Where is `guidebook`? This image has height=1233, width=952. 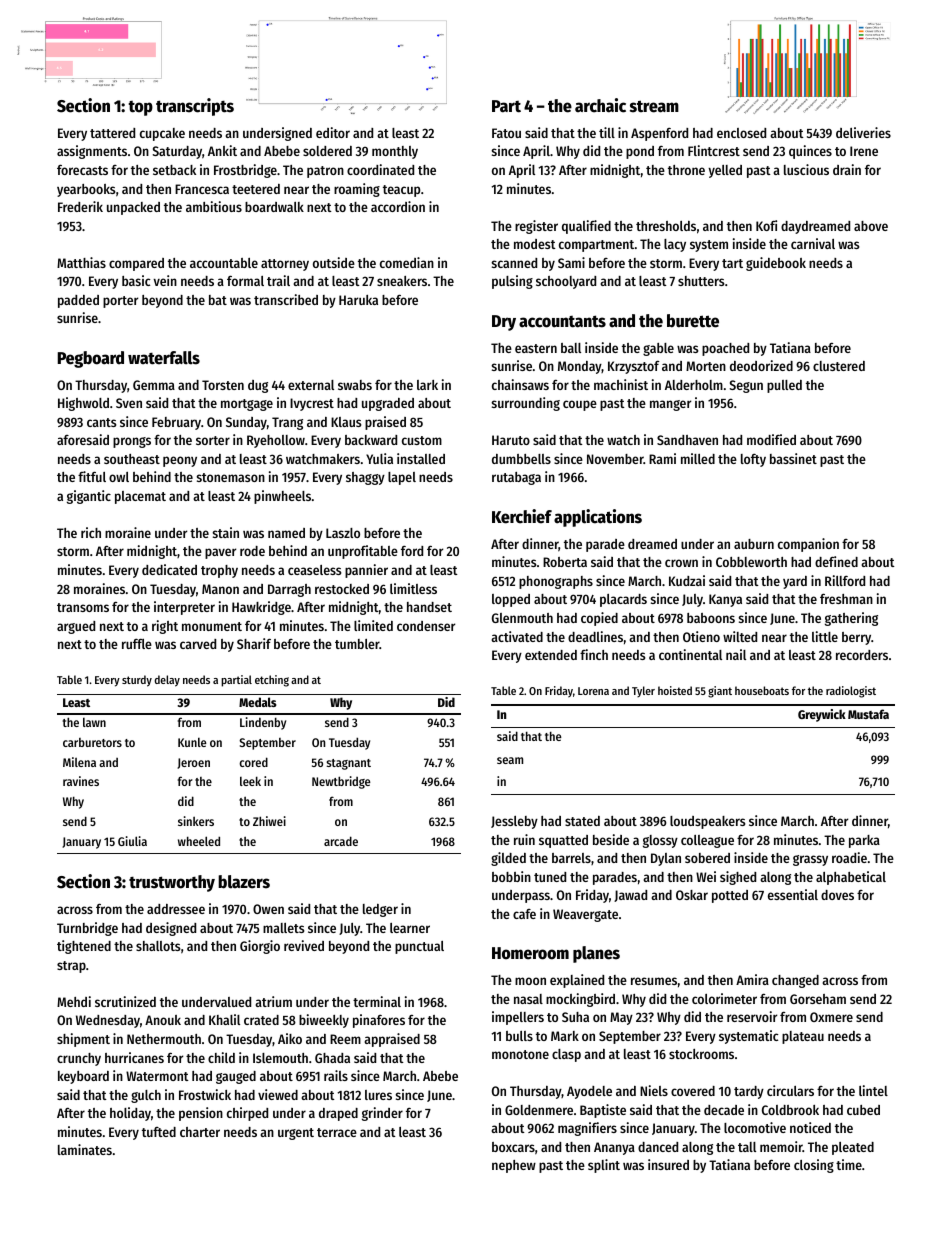
guidebook is located at coordinates (776, 264).
